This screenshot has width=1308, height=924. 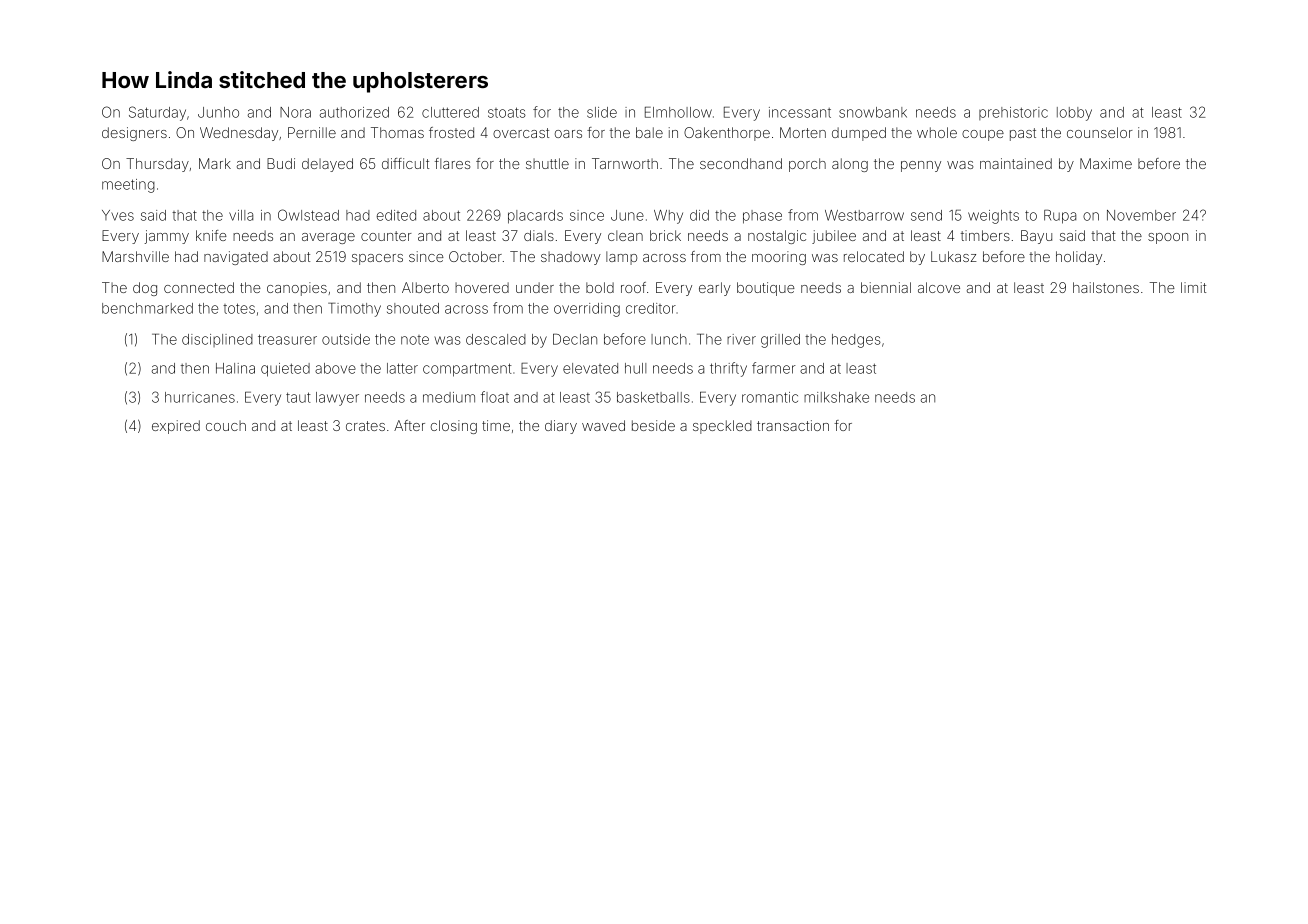 I want to click on stoats, so click(x=507, y=112).
